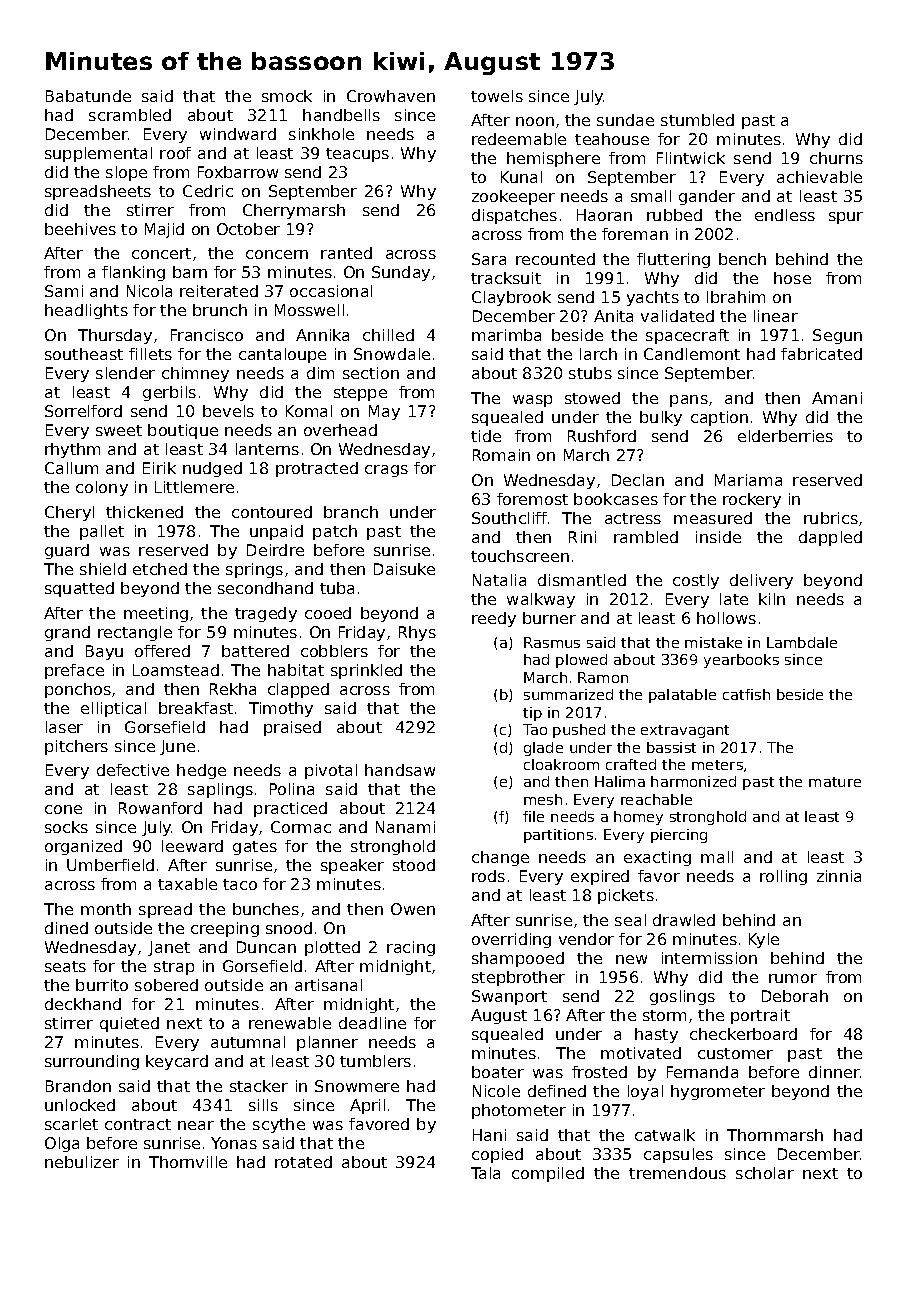  Describe the element at coordinates (82, 1162) in the document. I see `nebulizer` at that location.
